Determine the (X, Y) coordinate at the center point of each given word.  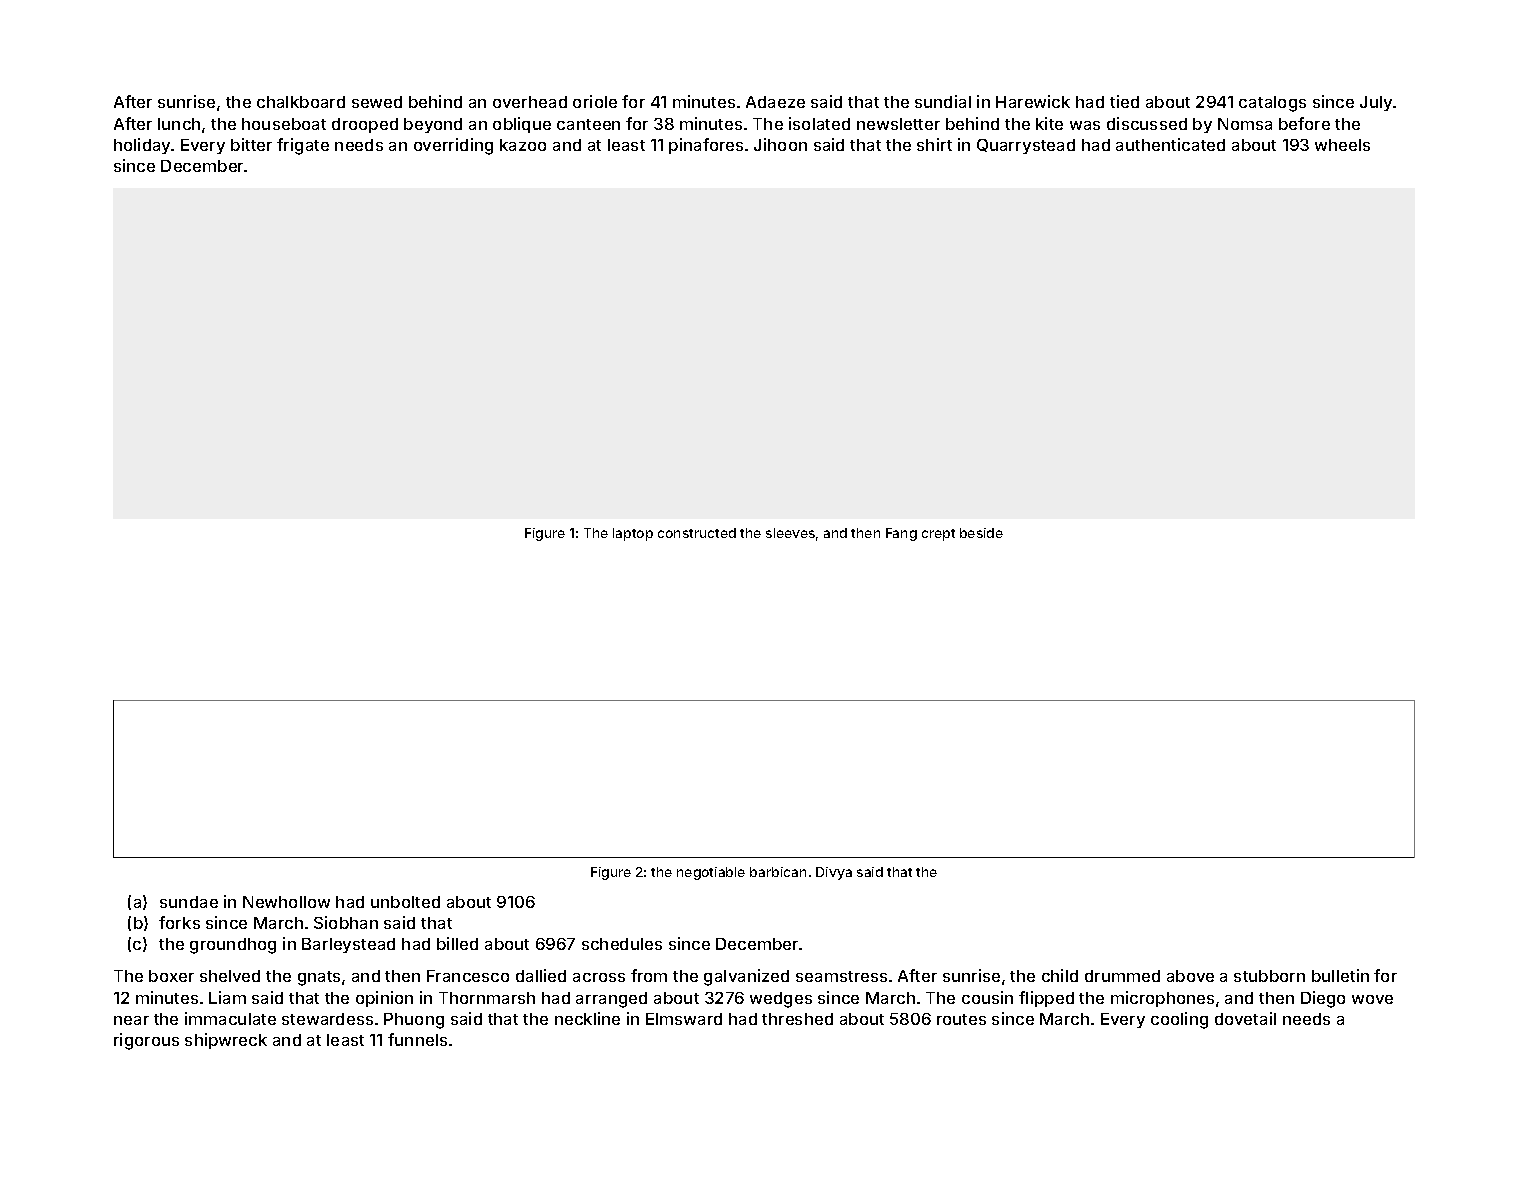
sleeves (790, 533)
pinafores (706, 146)
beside (981, 533)
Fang (901, 534)
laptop (633, 534)
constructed (697, 533)
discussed (1147, 123)
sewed (377, 102)
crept (938, 535)
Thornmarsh (487, 998)
